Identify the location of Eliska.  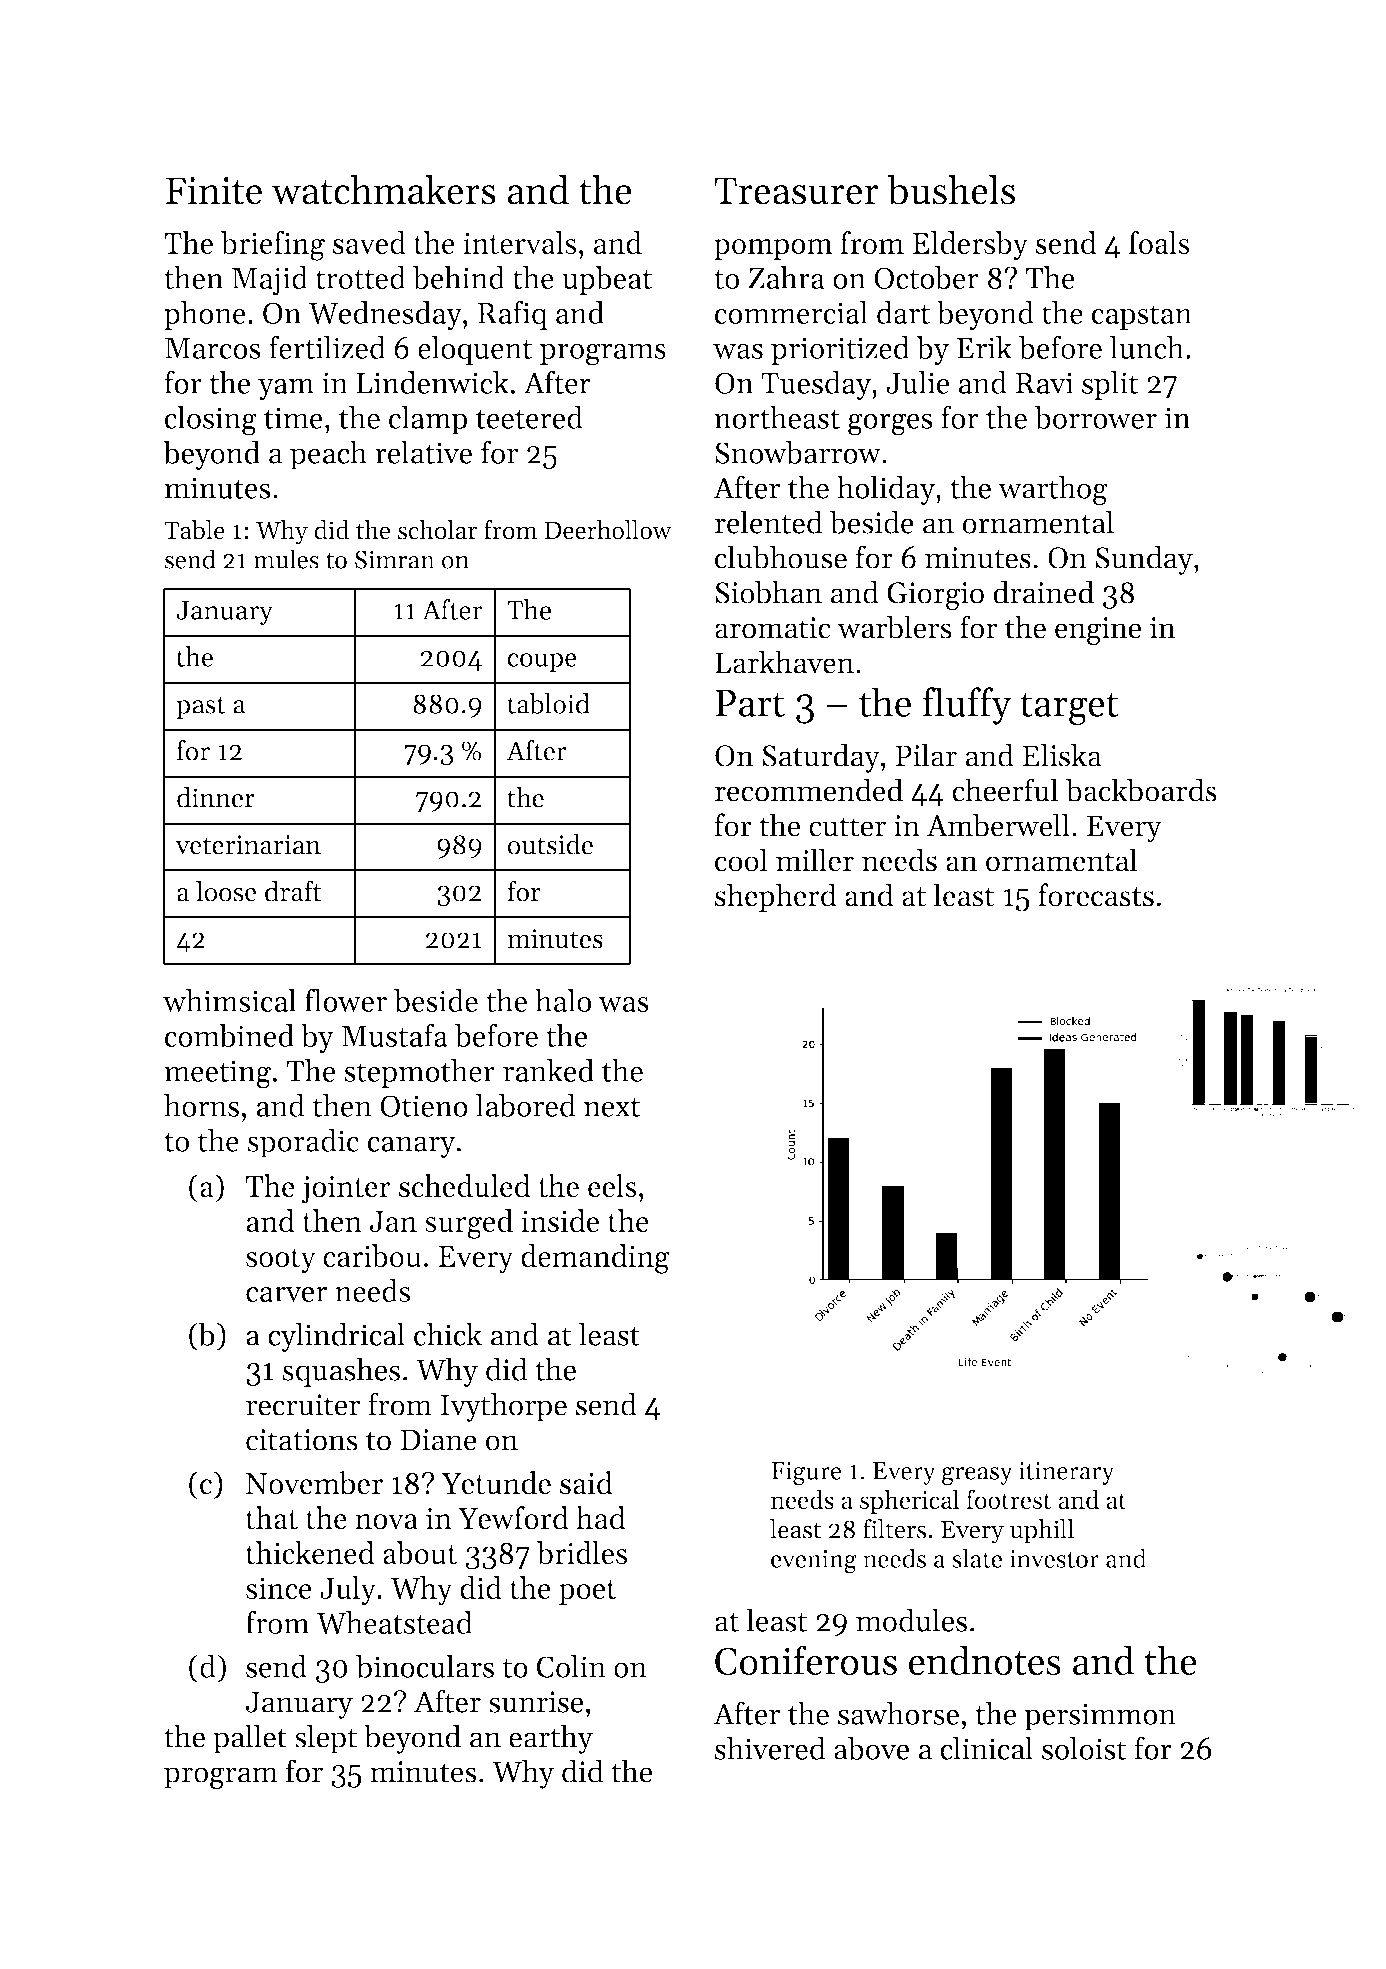
(1062, 755).
